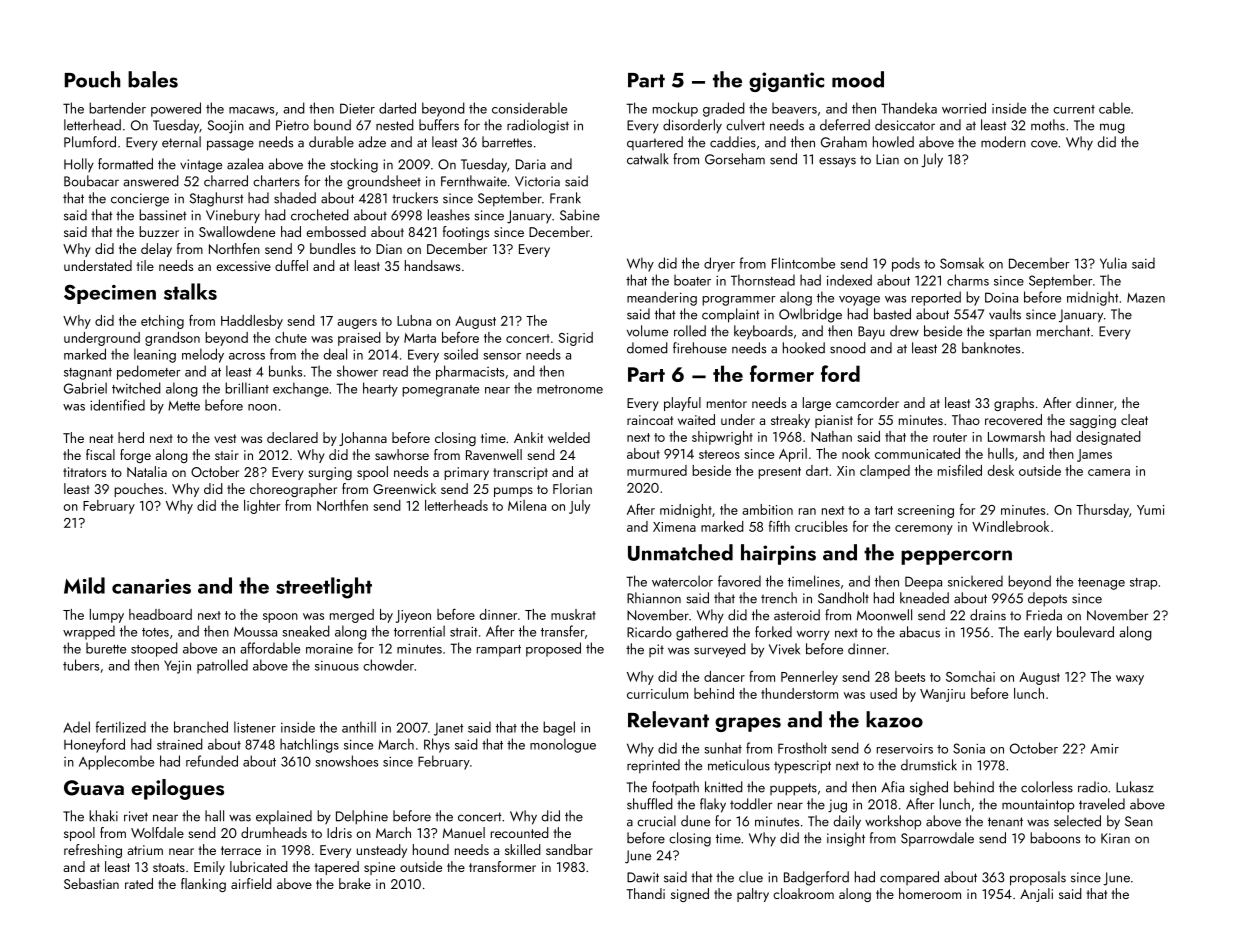  I want to click on workshop, so click(893, 822).
